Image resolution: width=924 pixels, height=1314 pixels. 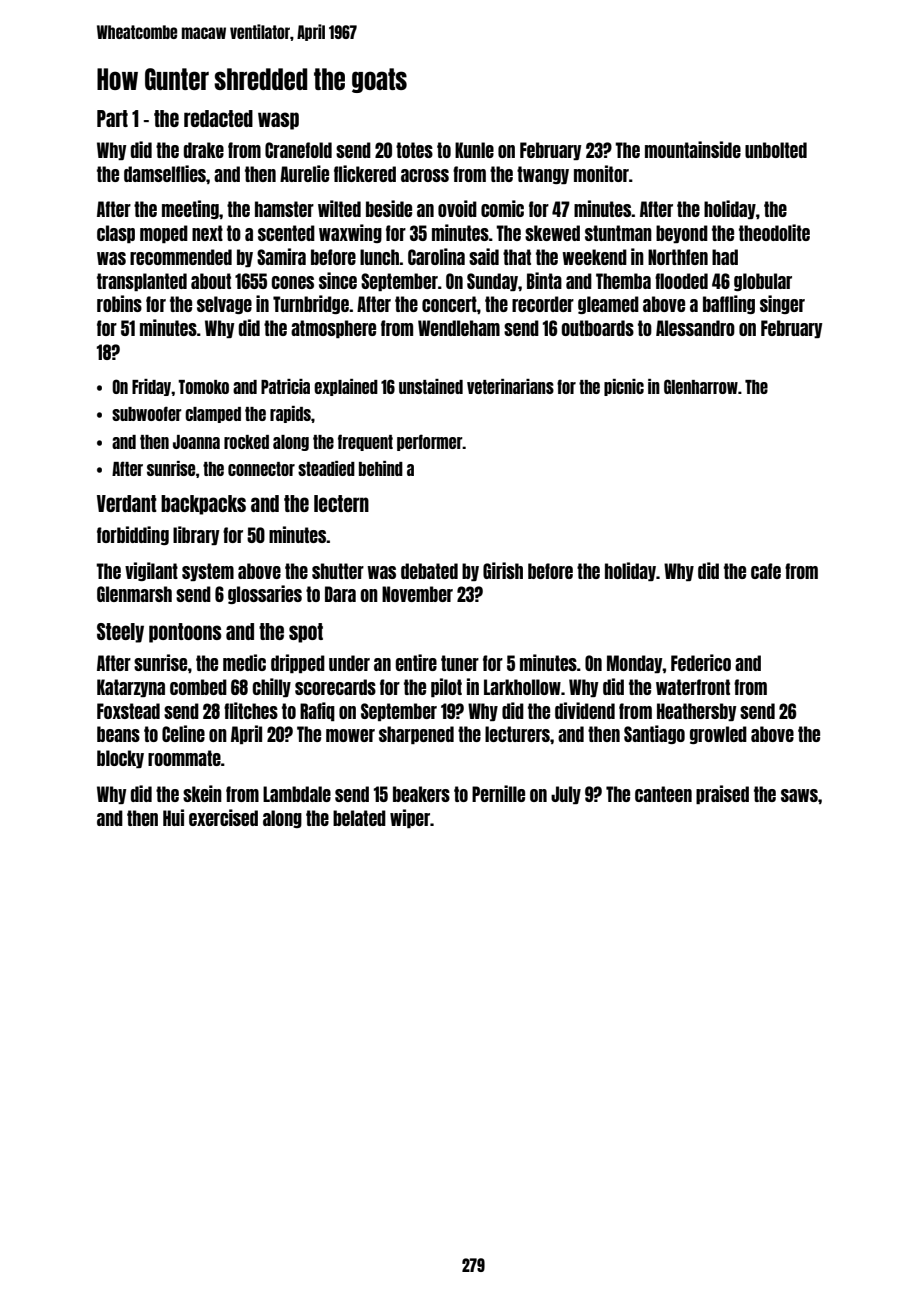 What do you see at coordinates (782, 304) in the screenshot?
I see `singer` at bounding box center [782, 304].
